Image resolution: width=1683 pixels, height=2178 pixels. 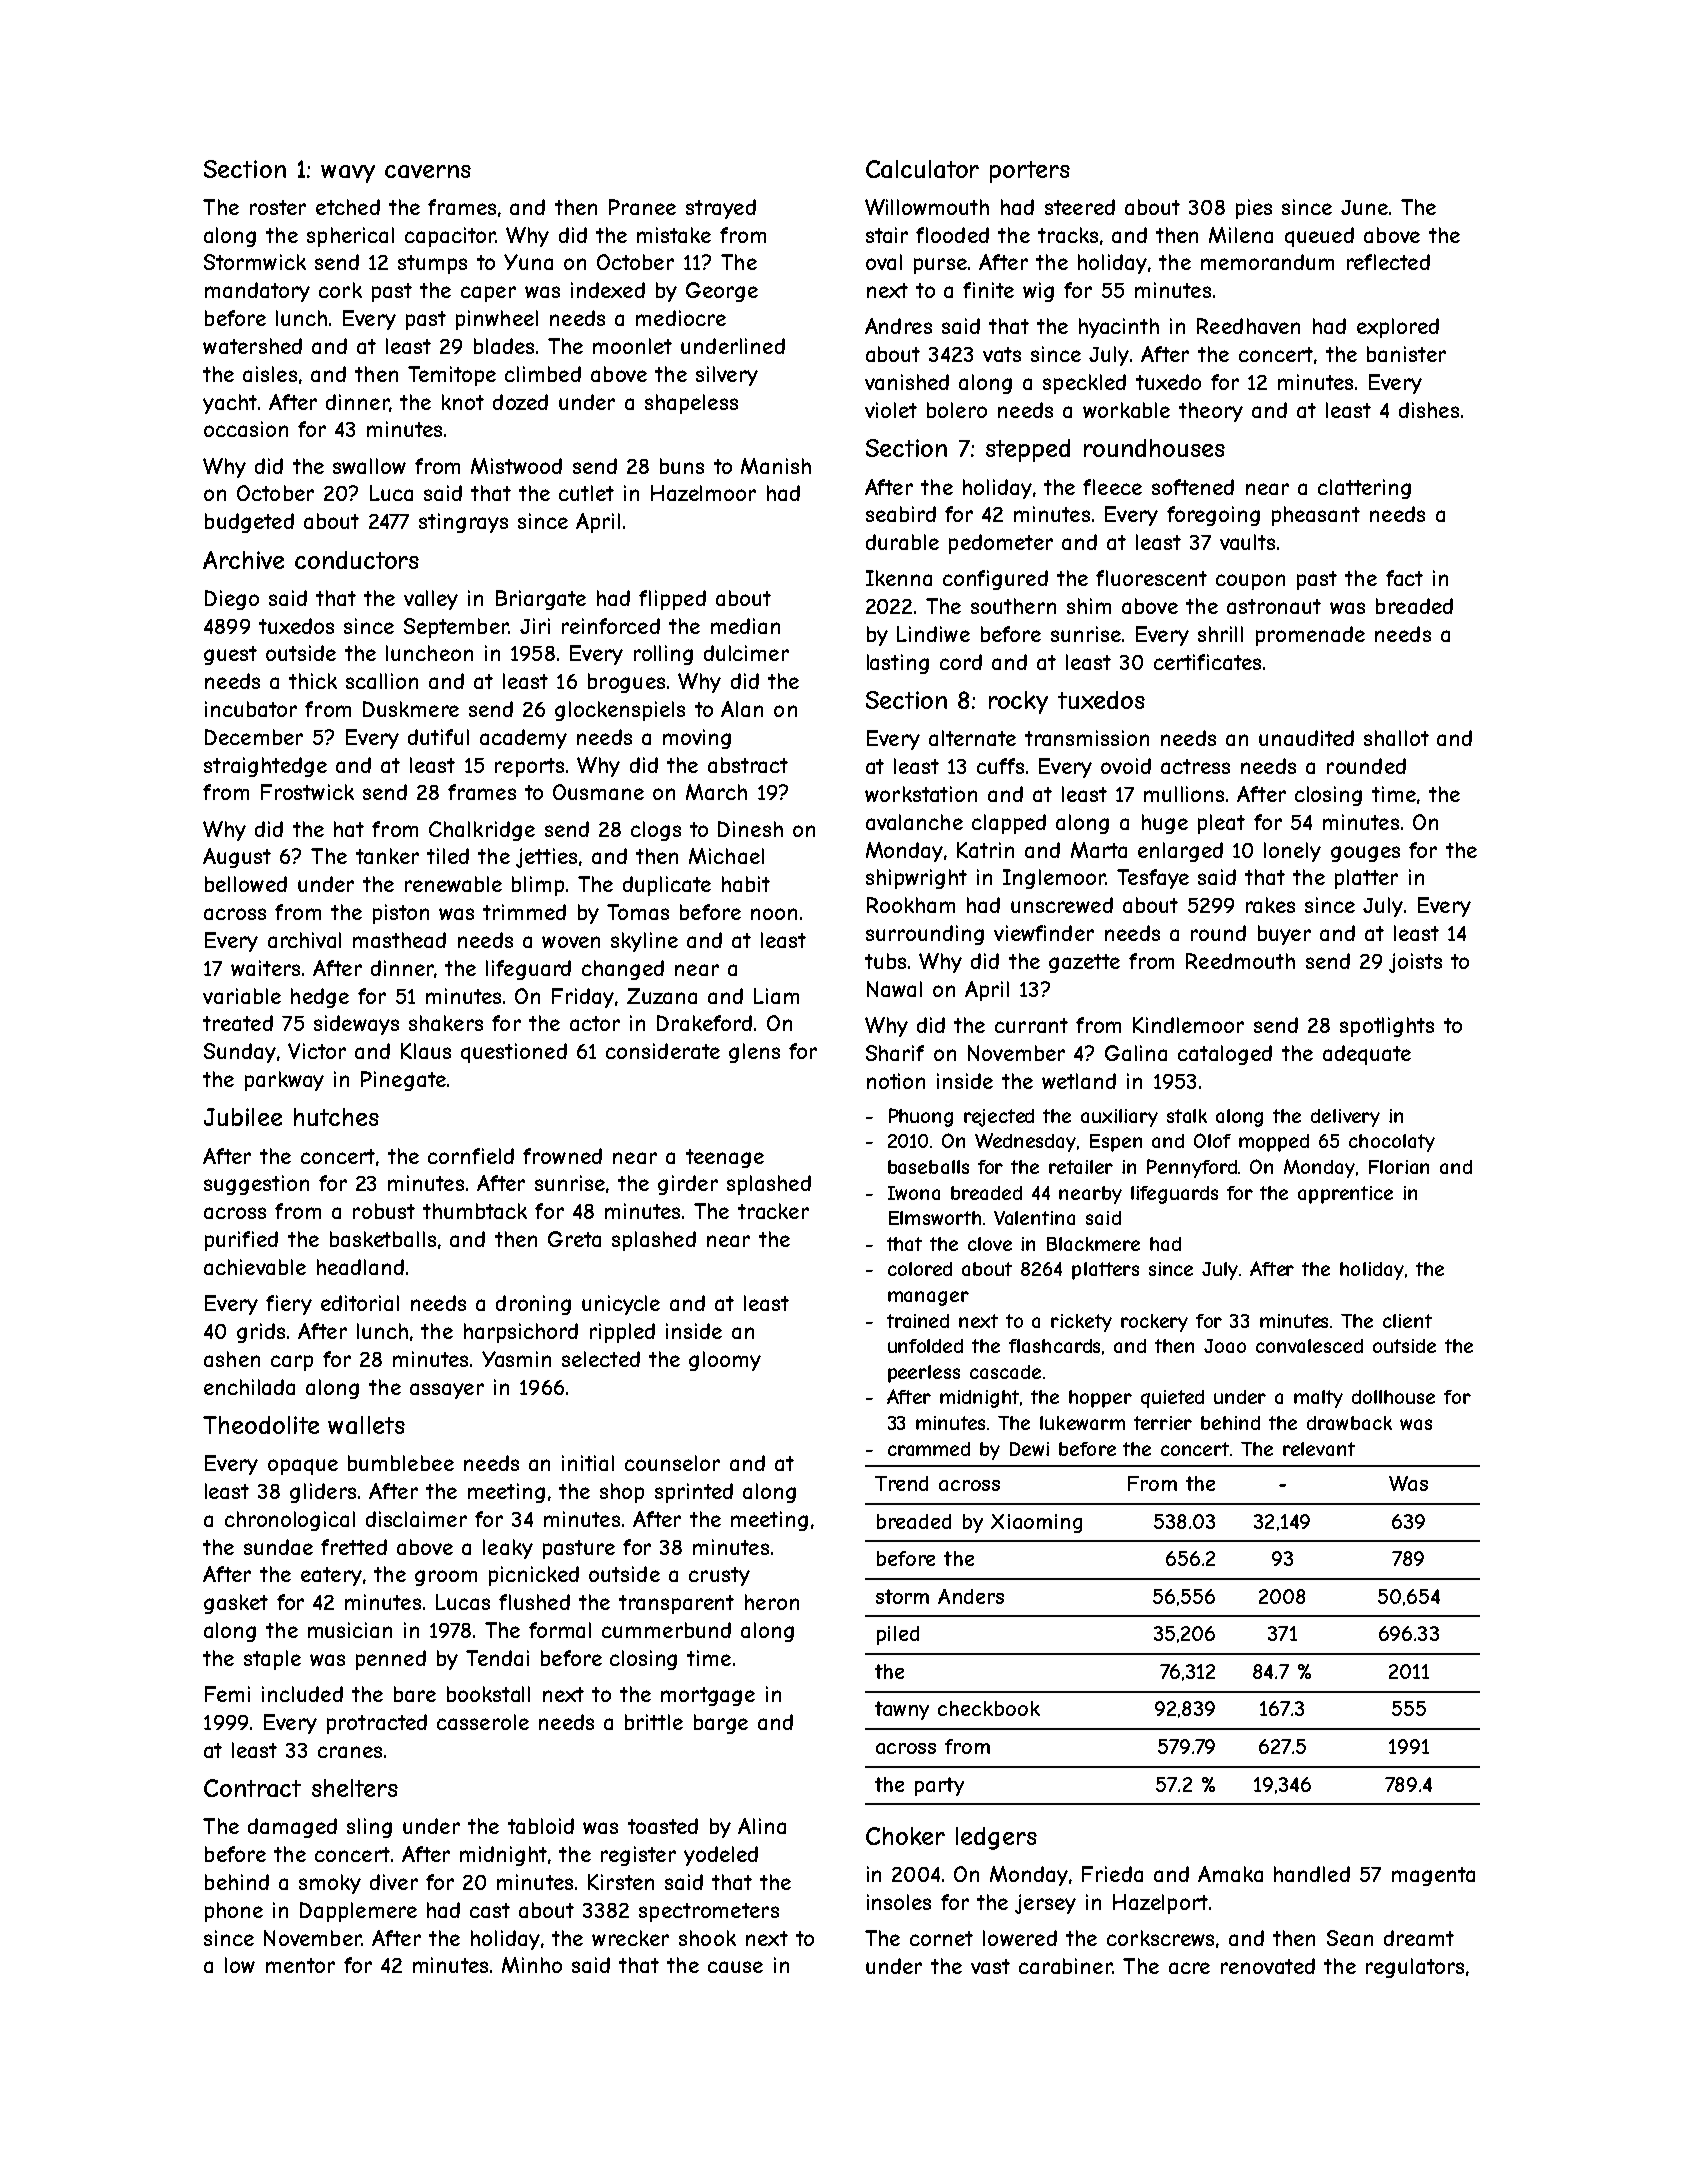 I want to click on masthead, so click(x=399, y=940).
